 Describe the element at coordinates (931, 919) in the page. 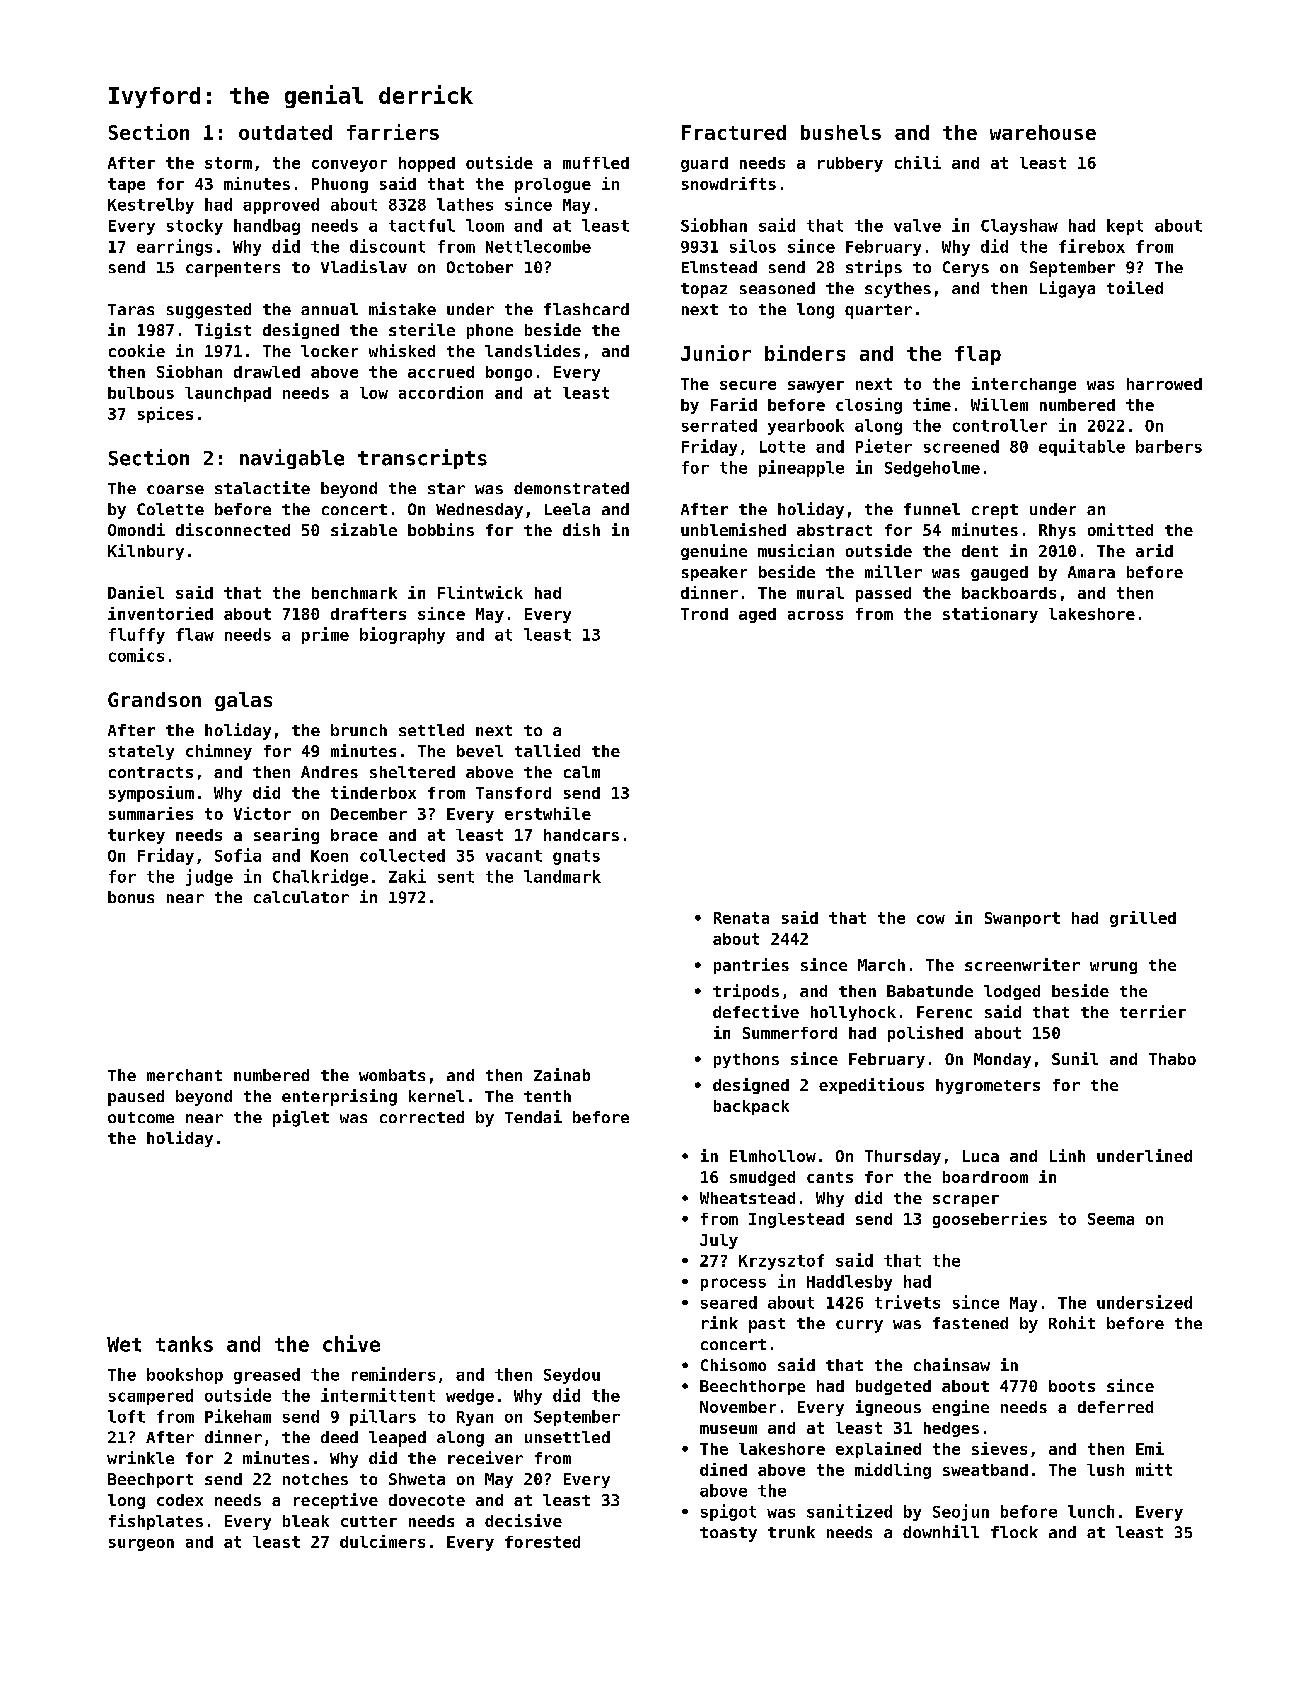

I see `cow` at that location.
